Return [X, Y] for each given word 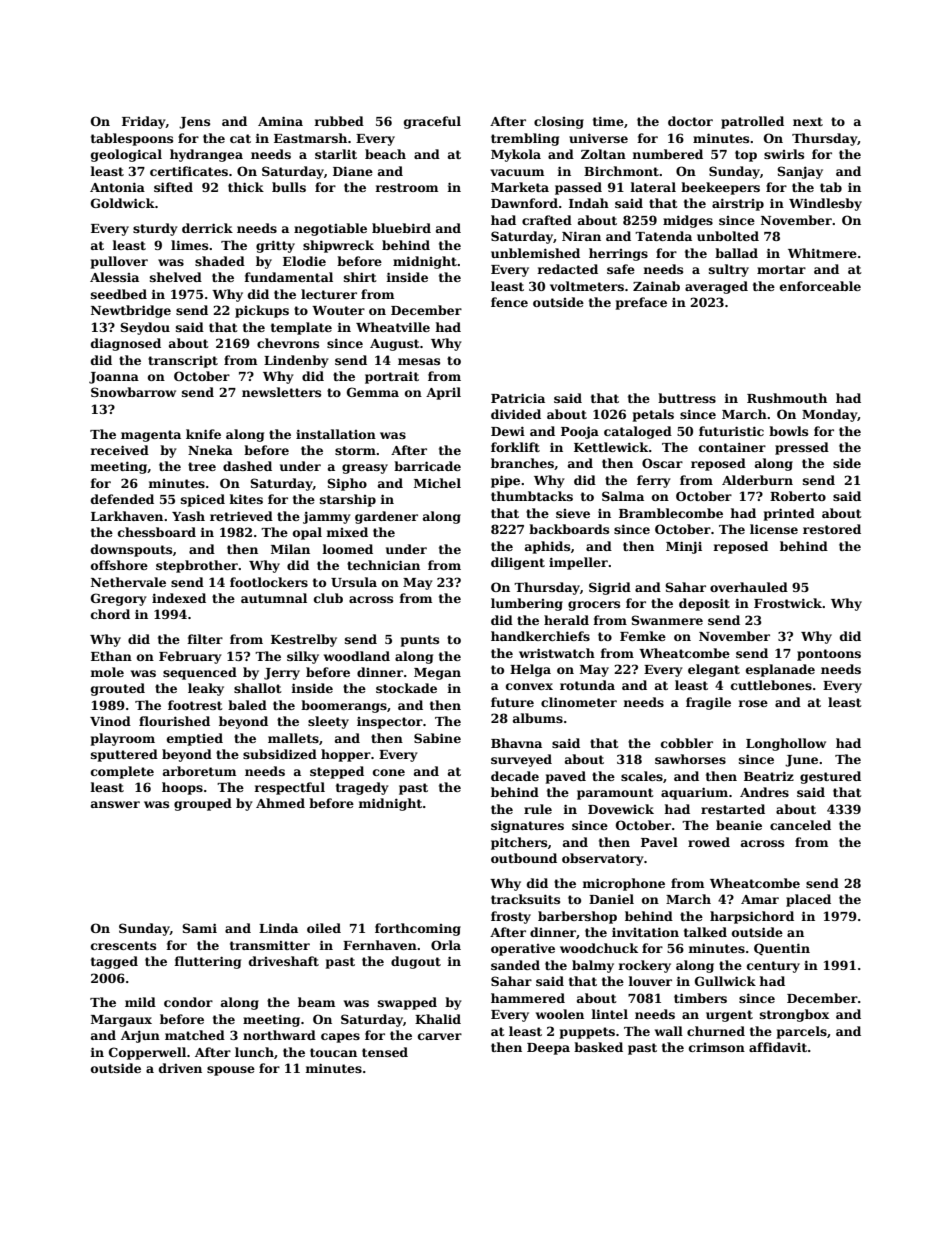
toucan [333, 1052]
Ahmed [280, 803]
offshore [119, 565]
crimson [717, 1047]
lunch [254, 1052]
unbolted [728, 236]
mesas [419, 361]
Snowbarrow [133, 392]
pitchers [519, 843]
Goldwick [123, 203]
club [328, 598]
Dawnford [524, 203]
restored [832, 529]
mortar [781, 269]
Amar [760, 899]
